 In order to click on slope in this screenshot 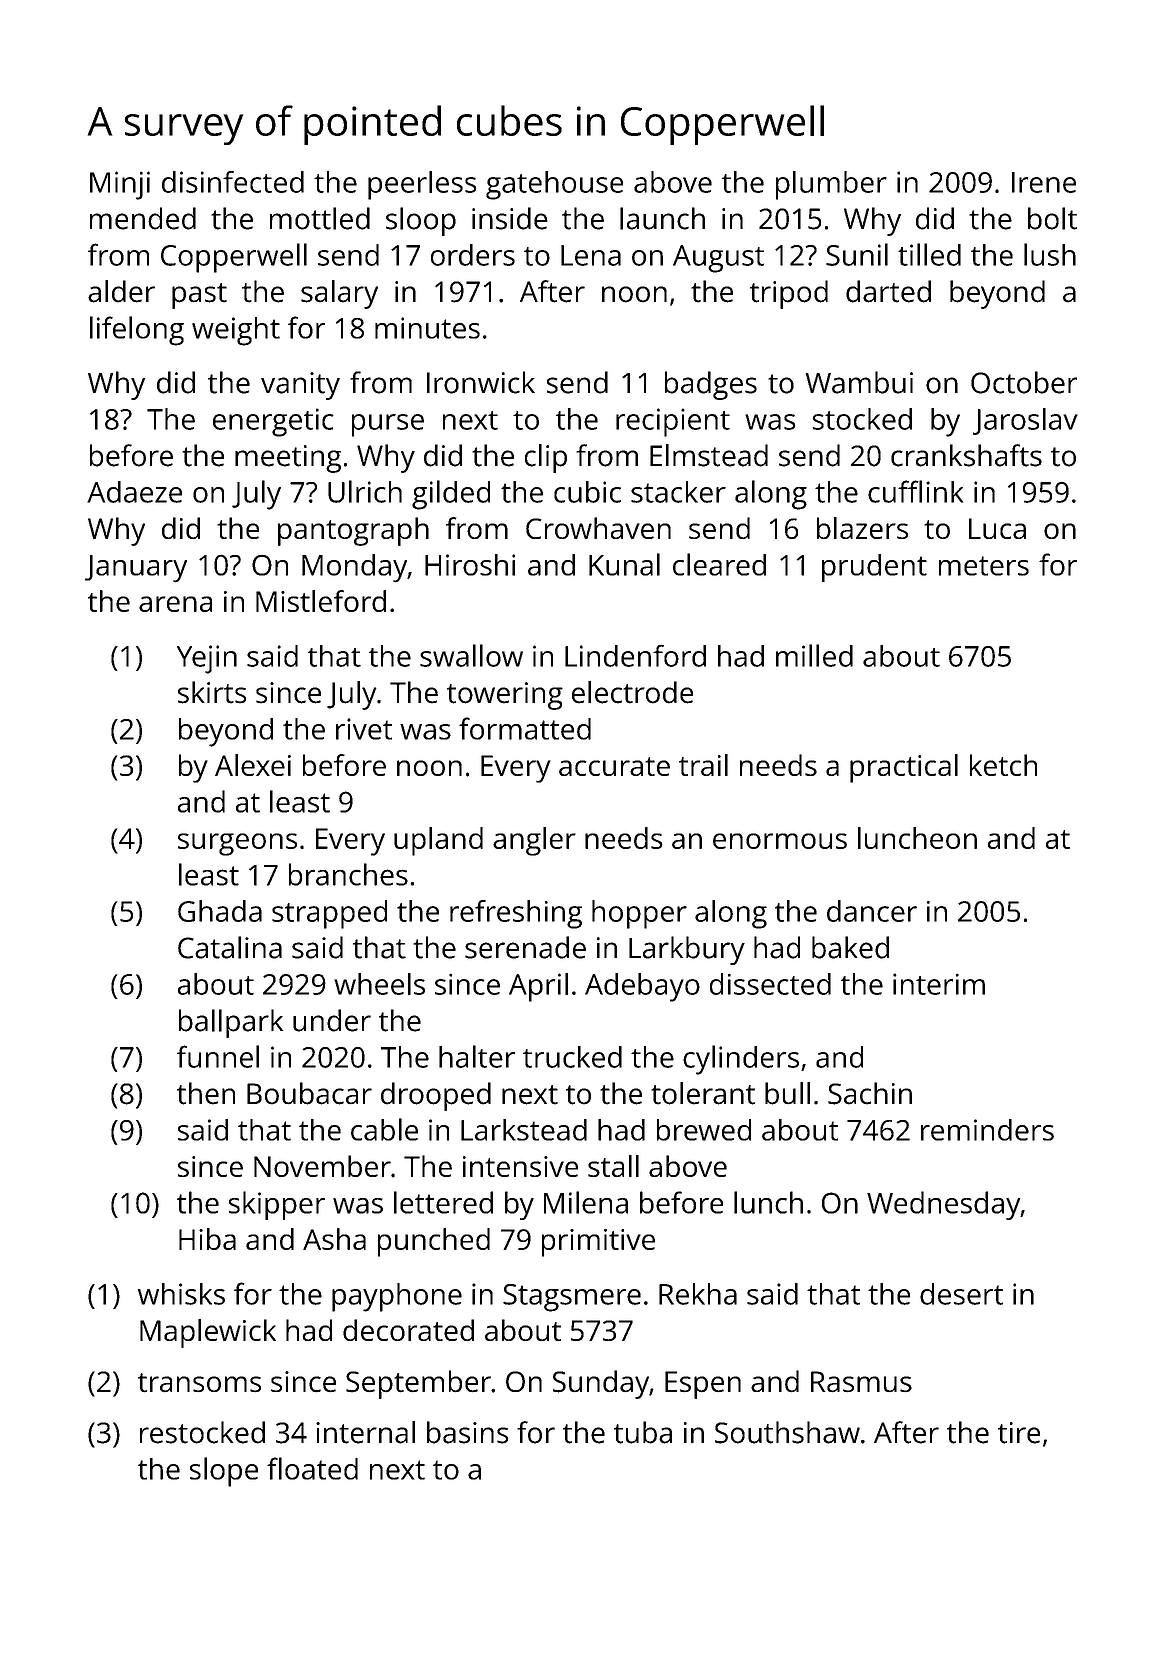, I will do `click(224, 1472)`.
